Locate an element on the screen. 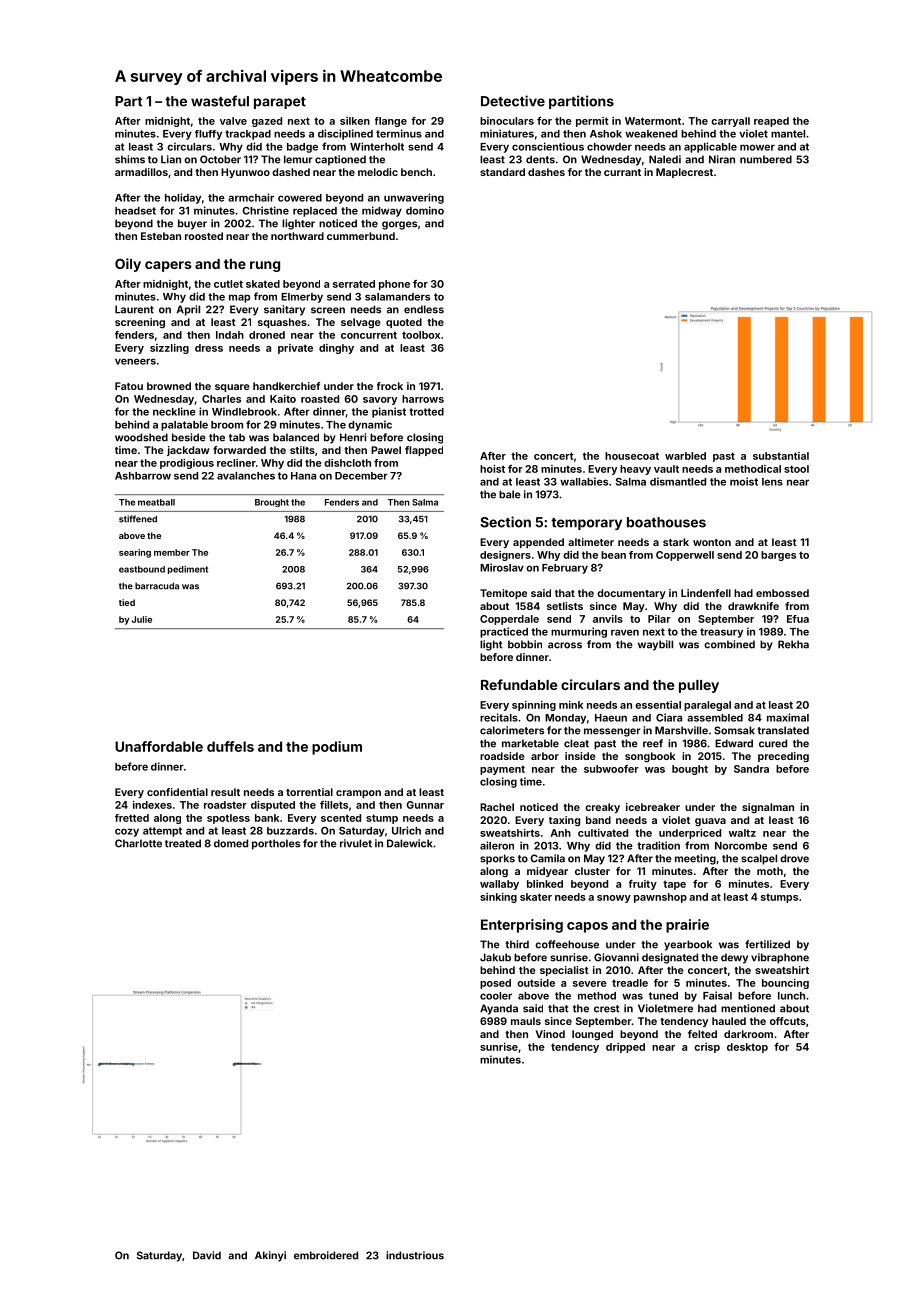 The width and height of the screenshot is (924, 1308). dashes is located at coordinates (546, 172).
